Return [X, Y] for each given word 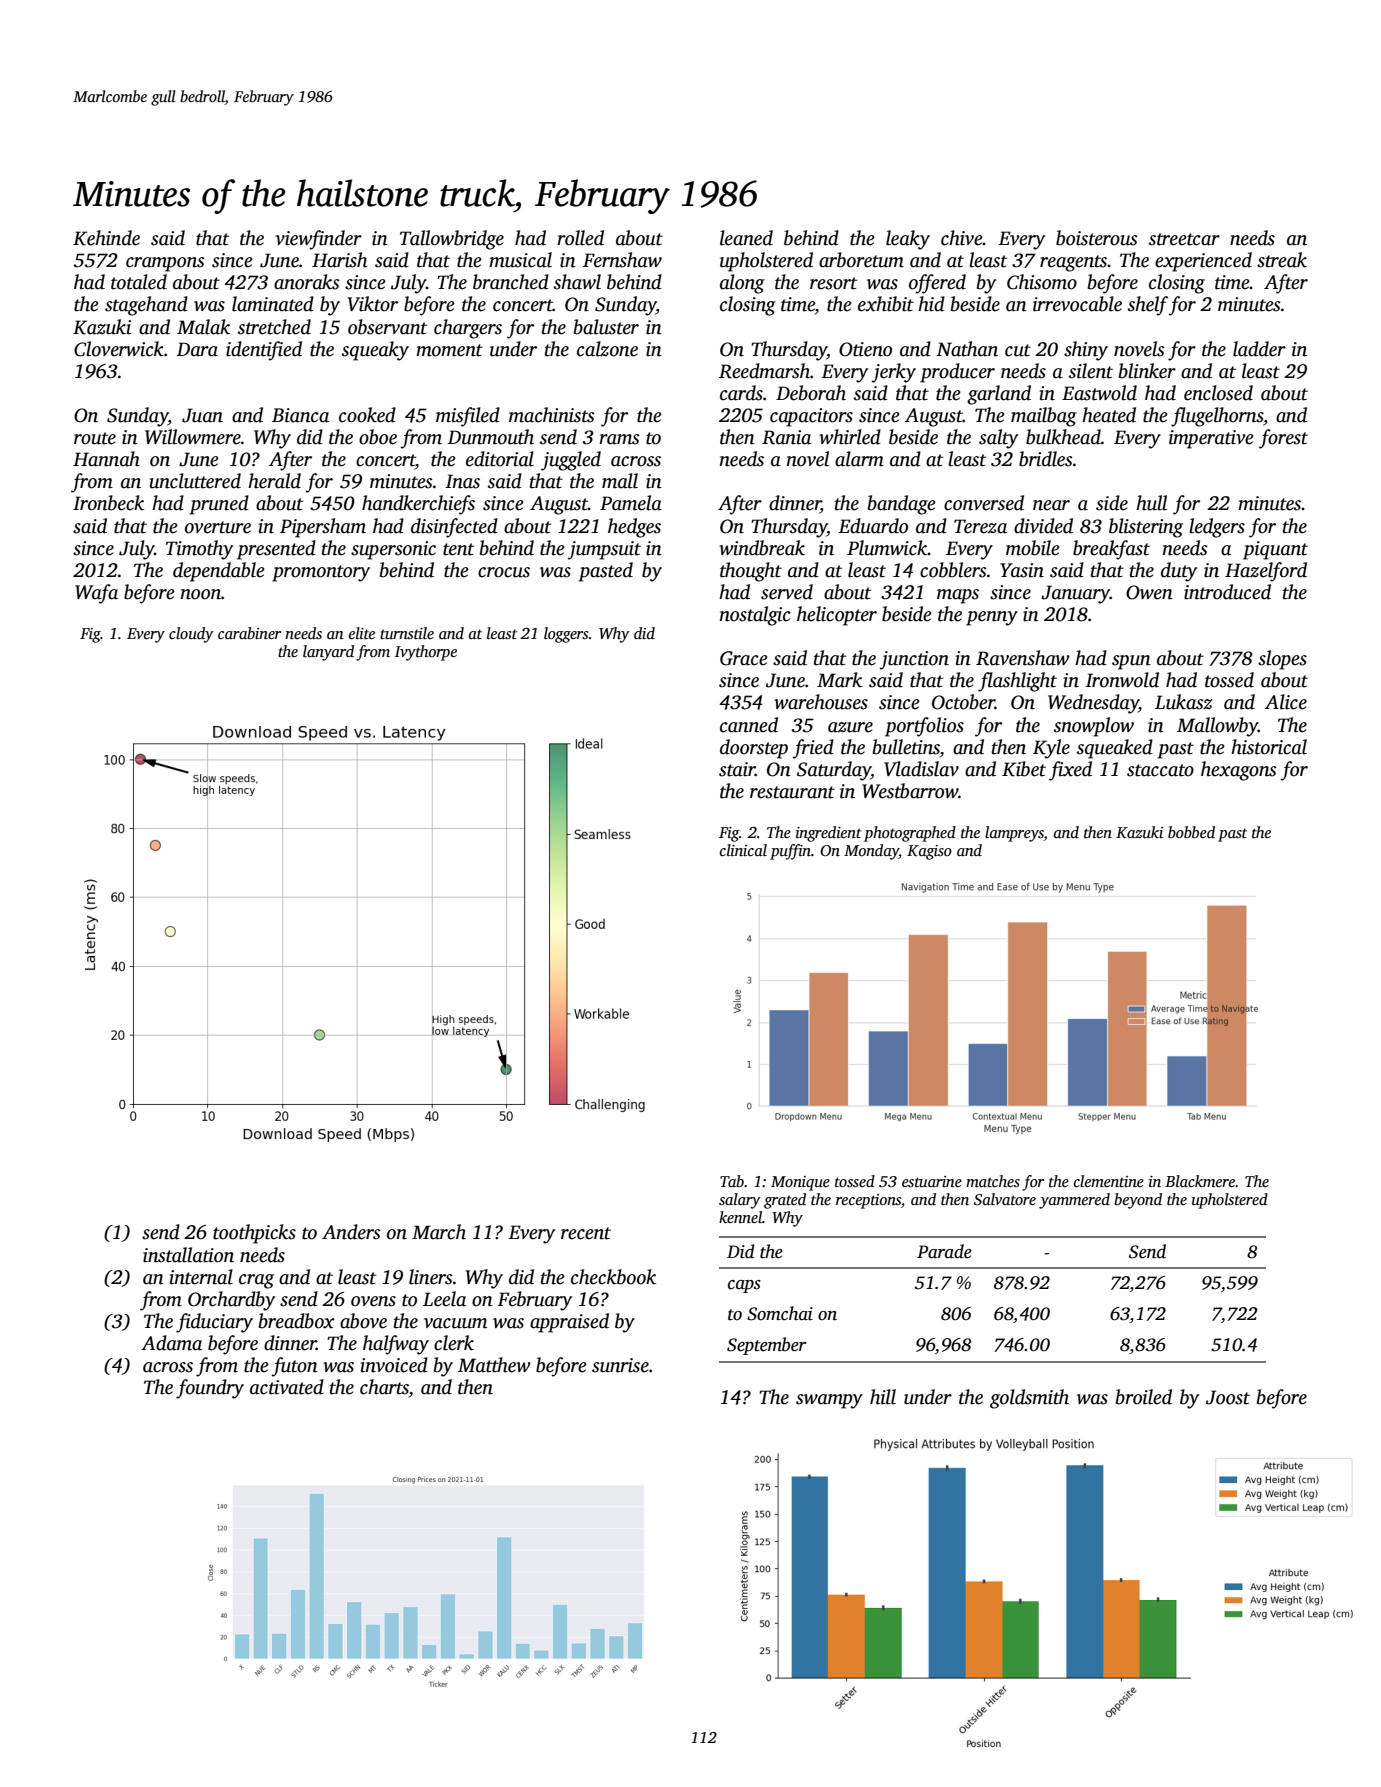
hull [1151, 503]
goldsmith [1029, 1399]
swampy [829, 1401]
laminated [273, 304]
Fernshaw [622, 260]
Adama [171, 1343]
